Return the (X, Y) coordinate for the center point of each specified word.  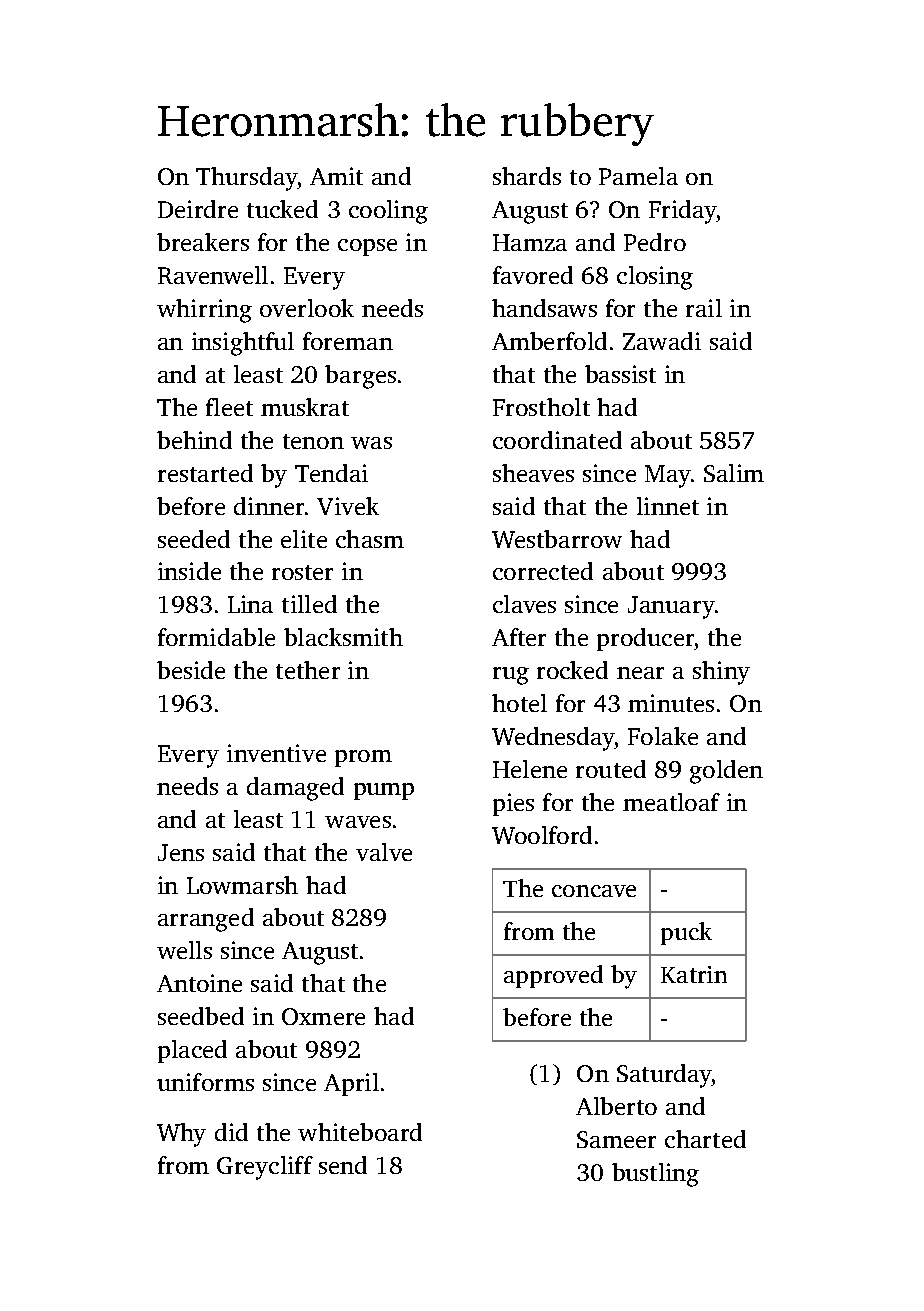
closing (655, 278)
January (671, 607)
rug (511, 676)
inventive (276, 753)
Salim (734, 473)
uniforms (205, 1082)
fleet (229, 407)
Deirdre (198, 209)
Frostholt (541, 407)
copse (367, 247)
